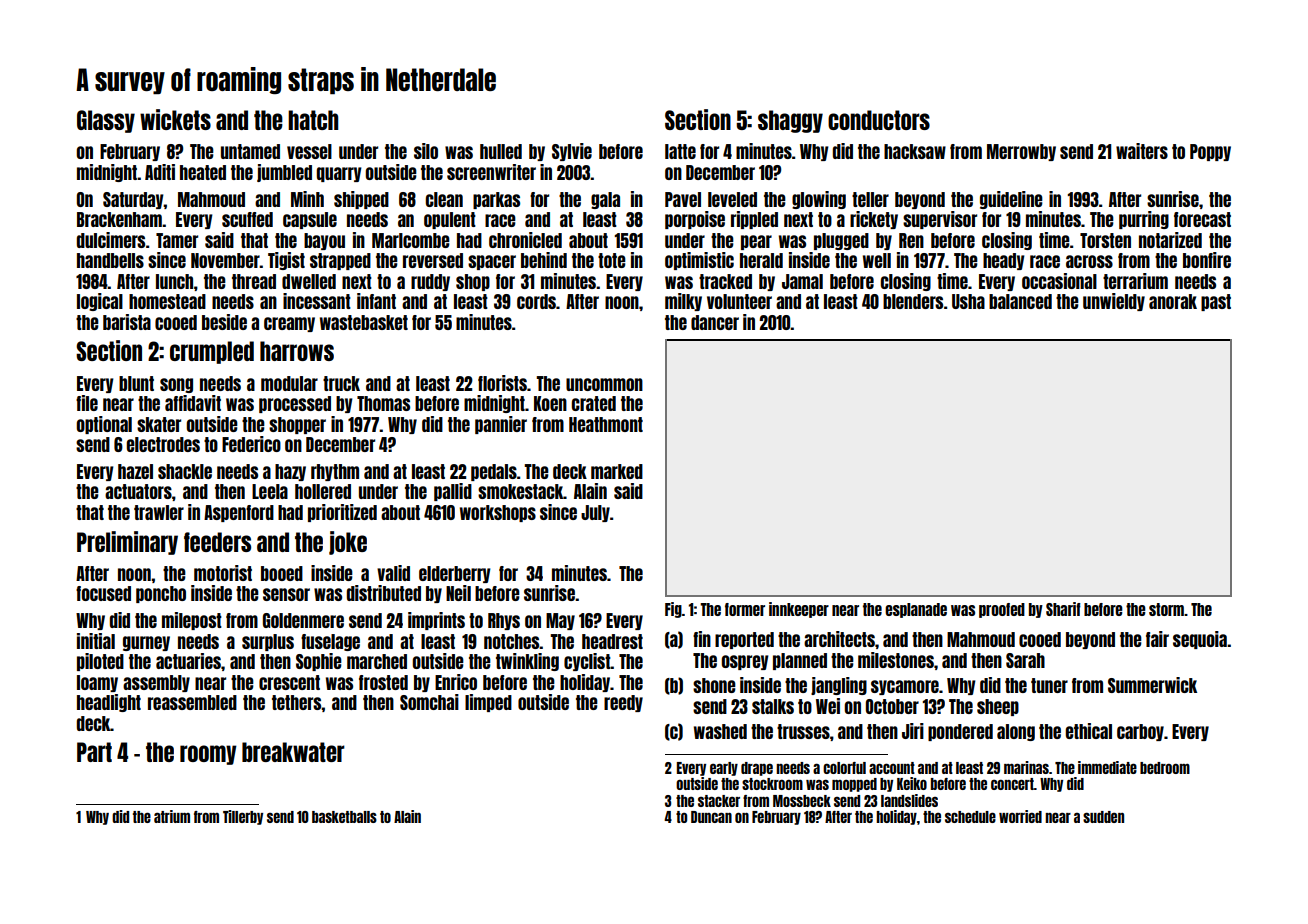 This screenshot has height=924, width=1308. I want to click on marked, so click(617, 471).
